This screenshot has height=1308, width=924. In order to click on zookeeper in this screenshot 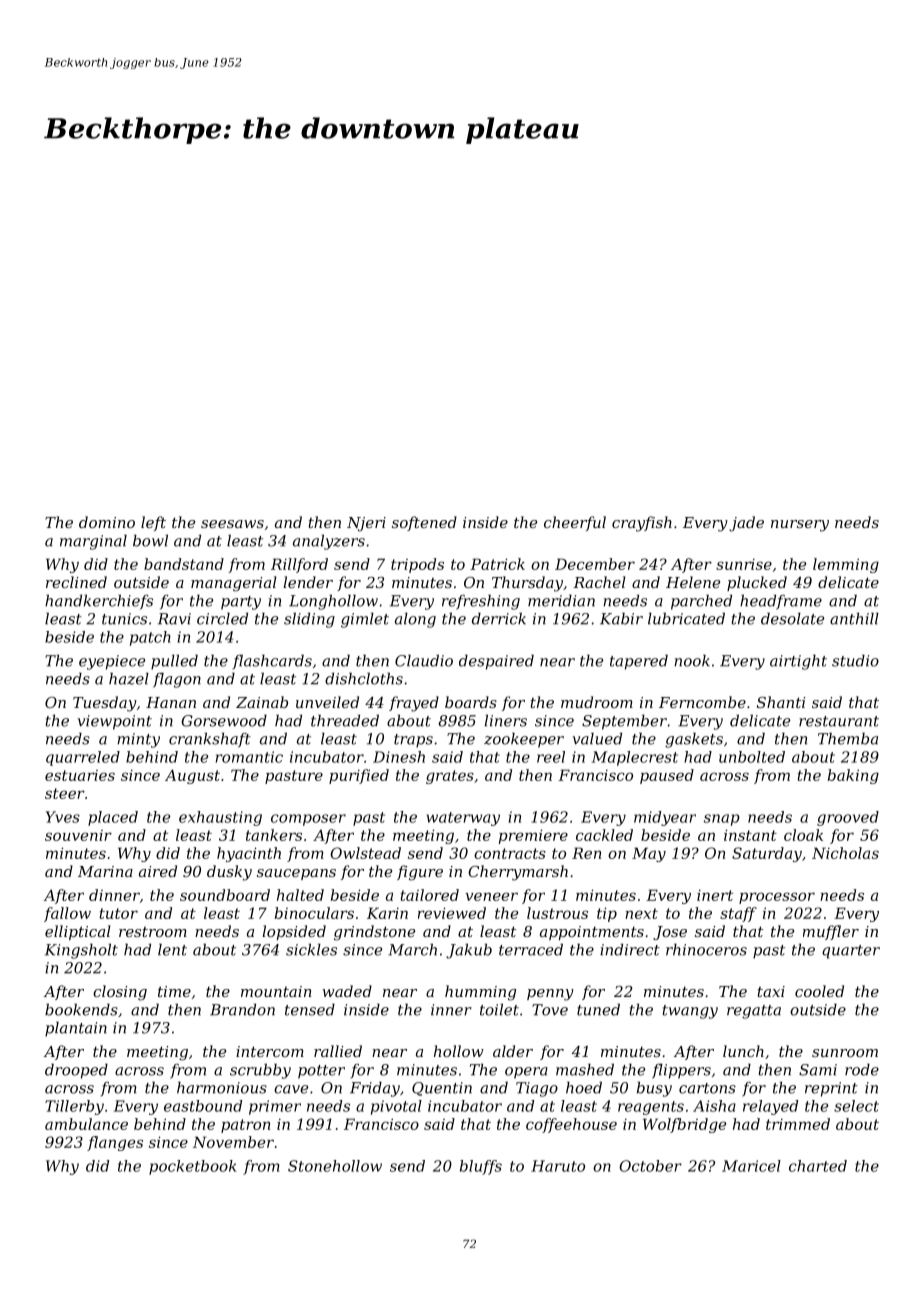, I will do `click(524, 740)`.
